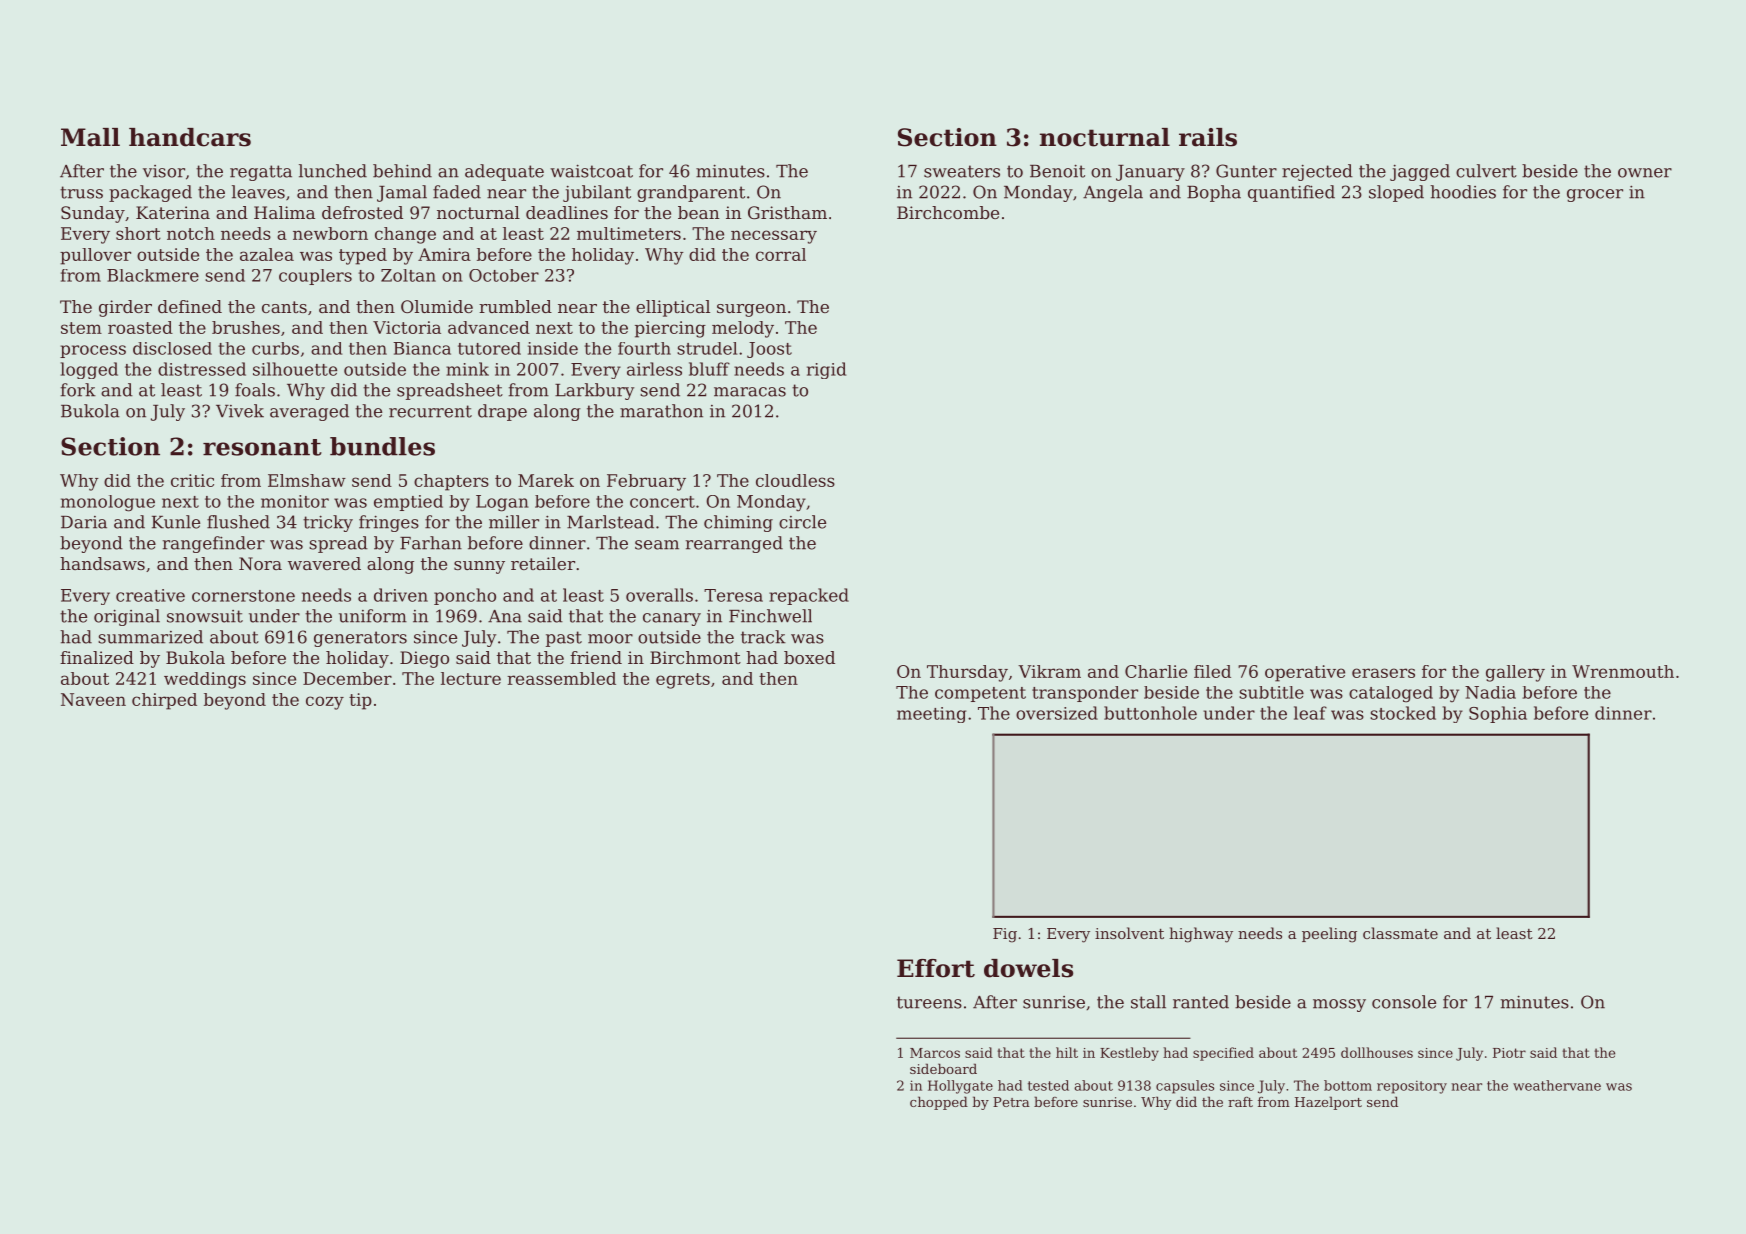  I want to click on snowsuit, so click(205, 616).
